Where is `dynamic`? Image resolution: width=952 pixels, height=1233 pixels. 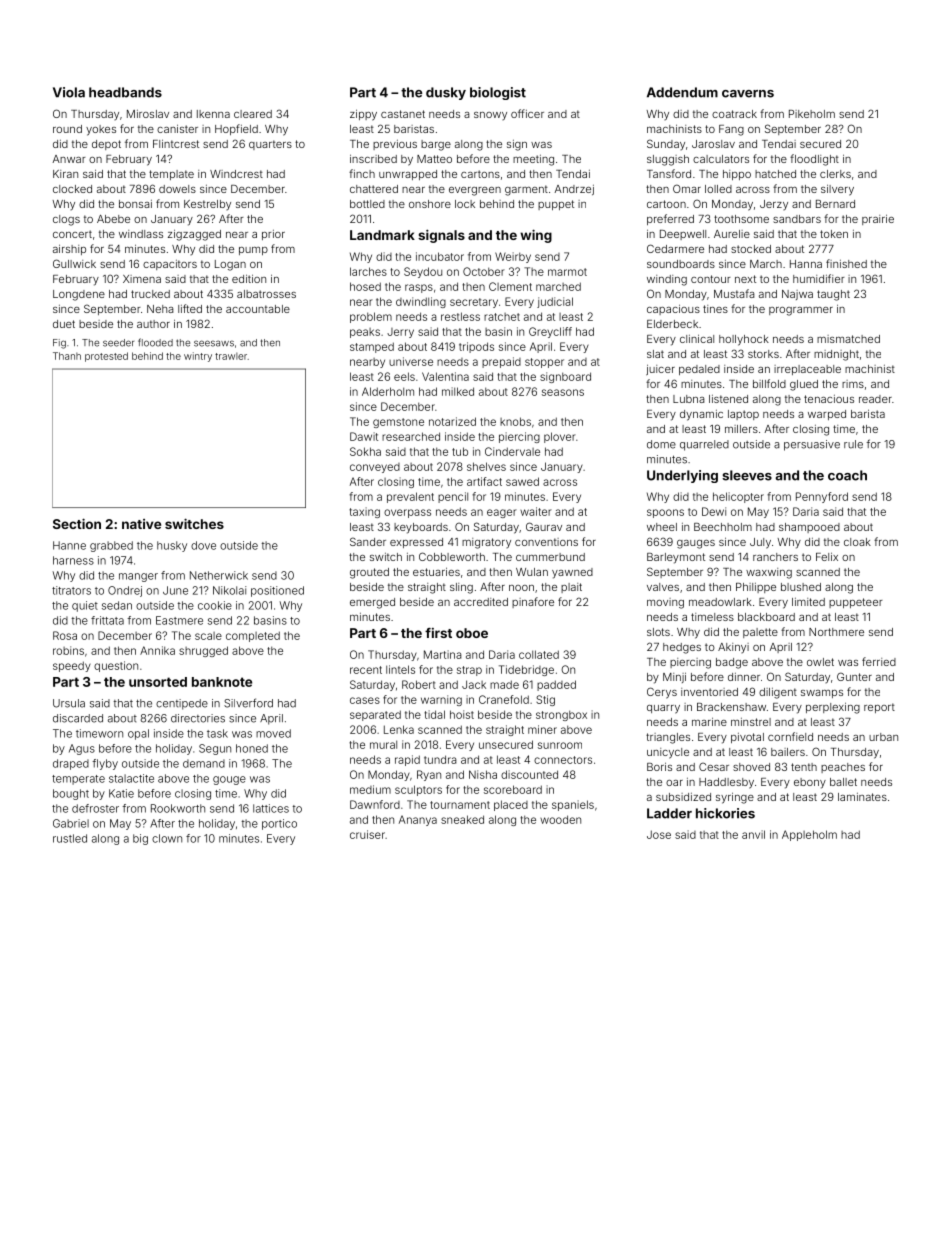 dynamic is located at coordinates (701, 415).
